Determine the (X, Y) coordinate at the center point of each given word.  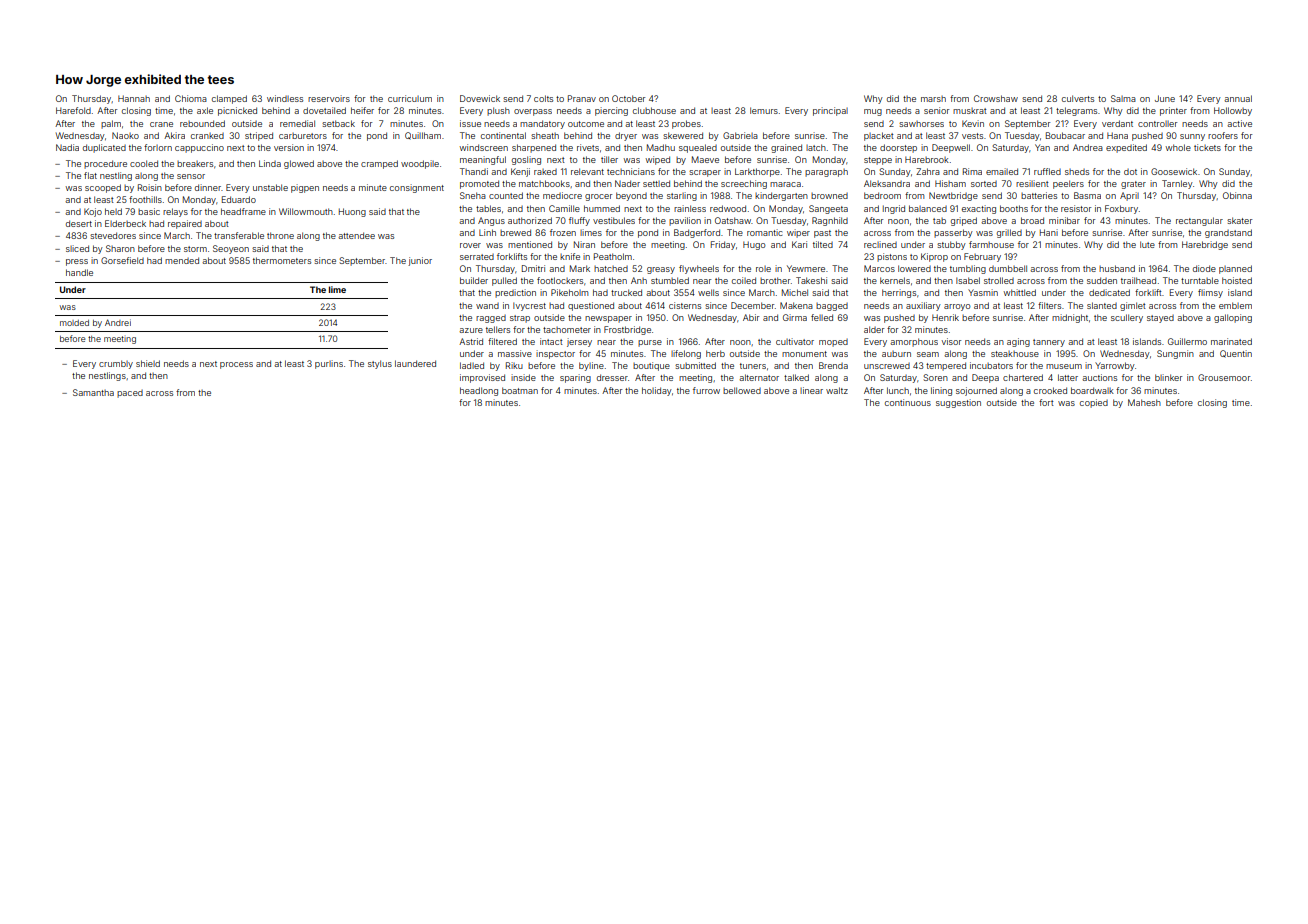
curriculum (410, 98)
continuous (908, 402)
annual (1238, 98)
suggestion (958, 403)
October (628, 98)
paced (130, 394)
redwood (728, 208)
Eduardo (239, 199)
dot (1130, 172)
